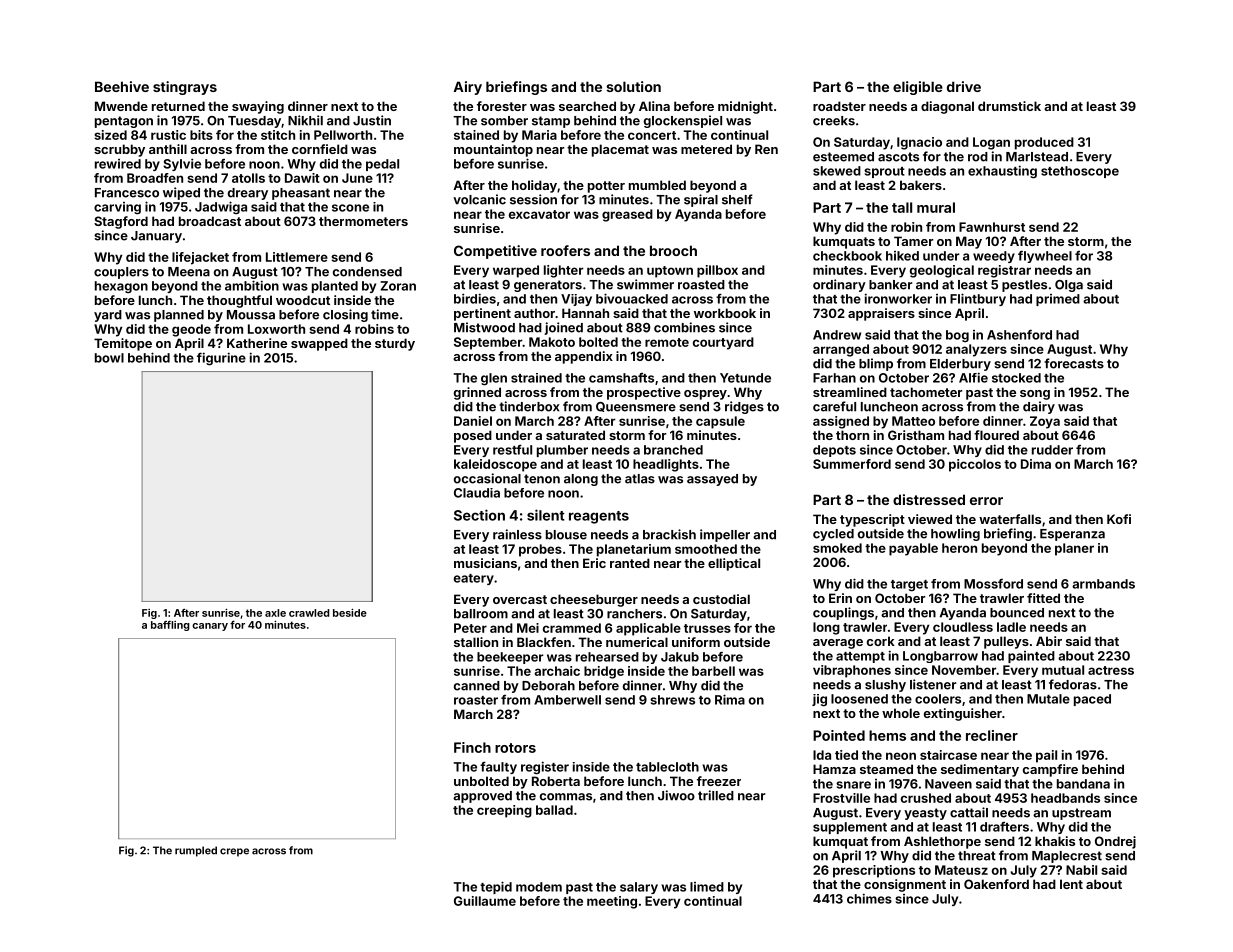 This page has height=952, width=1233. Describe the element at coordinates (612, 902) in the page. I see `meeting` at that location.
